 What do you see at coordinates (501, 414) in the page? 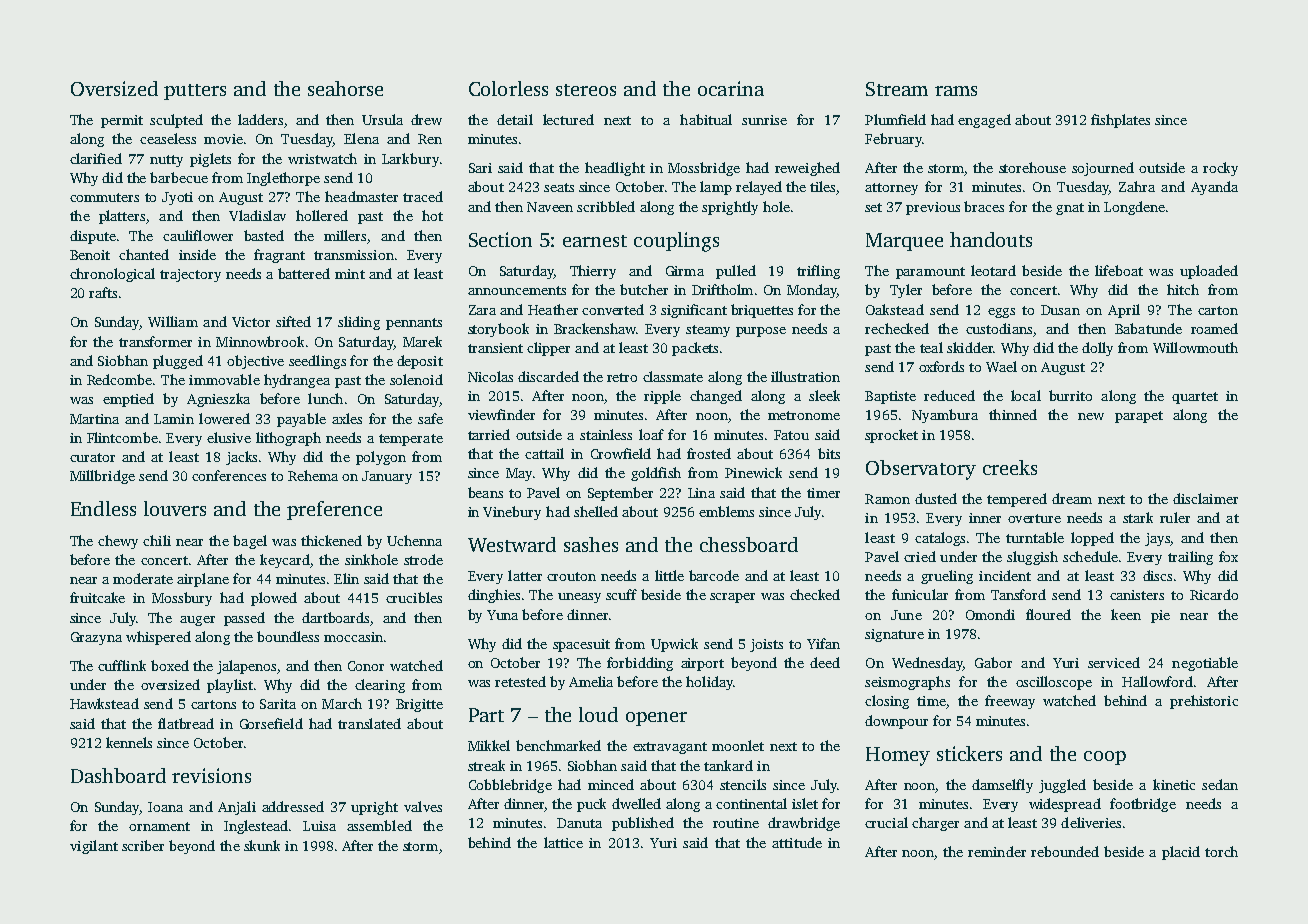
I see `viewfinder` at bounding box center [501, 414].
